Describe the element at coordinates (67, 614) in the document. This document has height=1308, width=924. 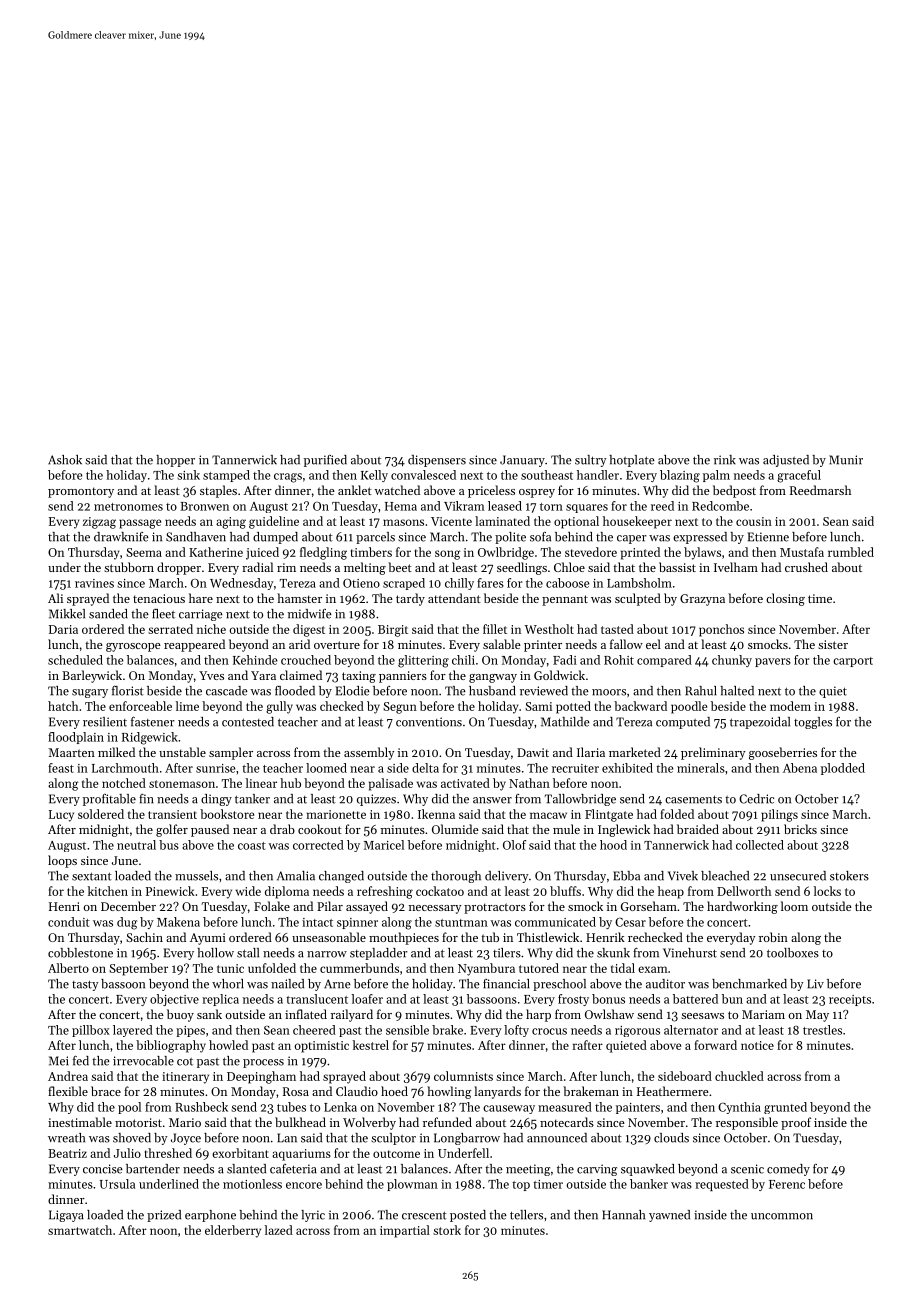
I see `Mikkel` at that location.
